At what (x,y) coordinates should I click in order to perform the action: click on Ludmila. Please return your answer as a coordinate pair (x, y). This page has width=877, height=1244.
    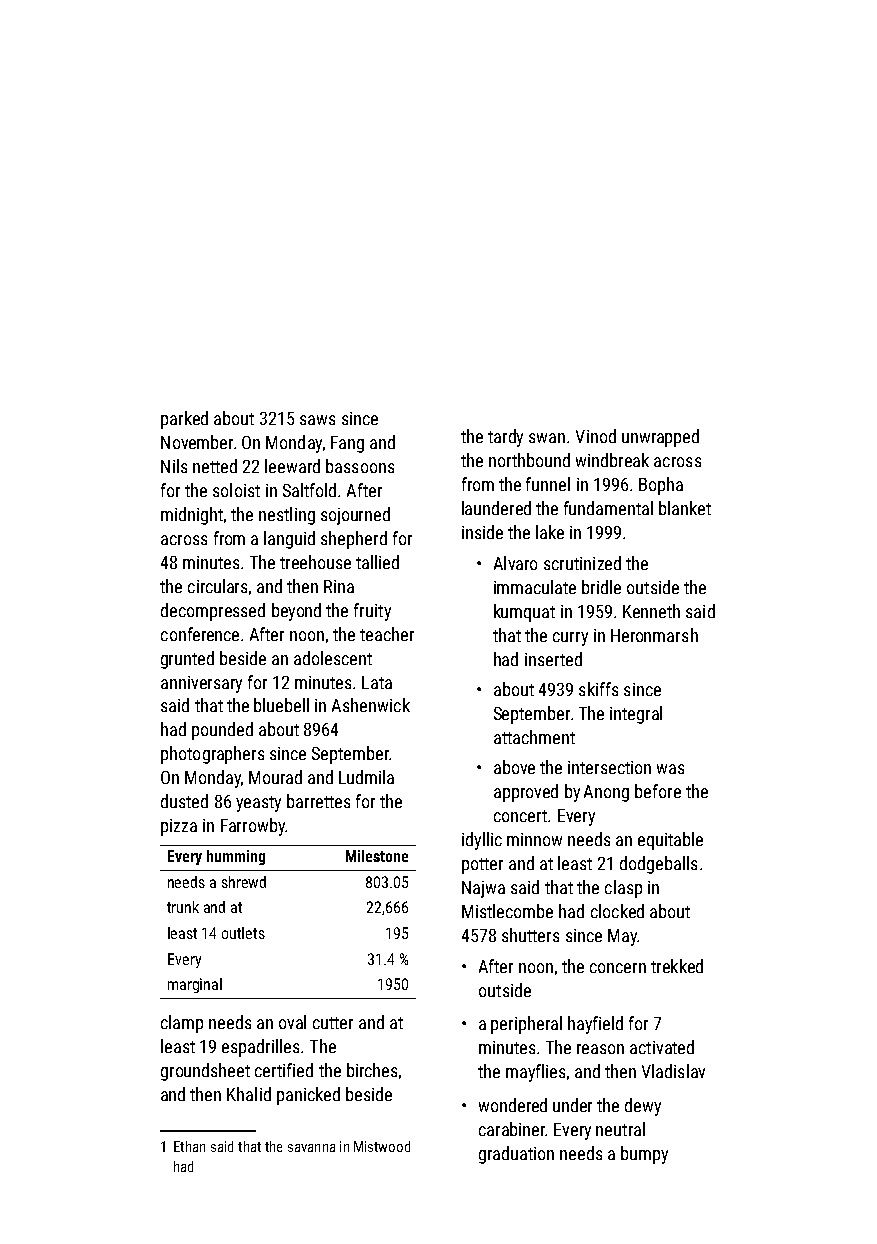
    Looking at the image, I should click on (366, 777).
